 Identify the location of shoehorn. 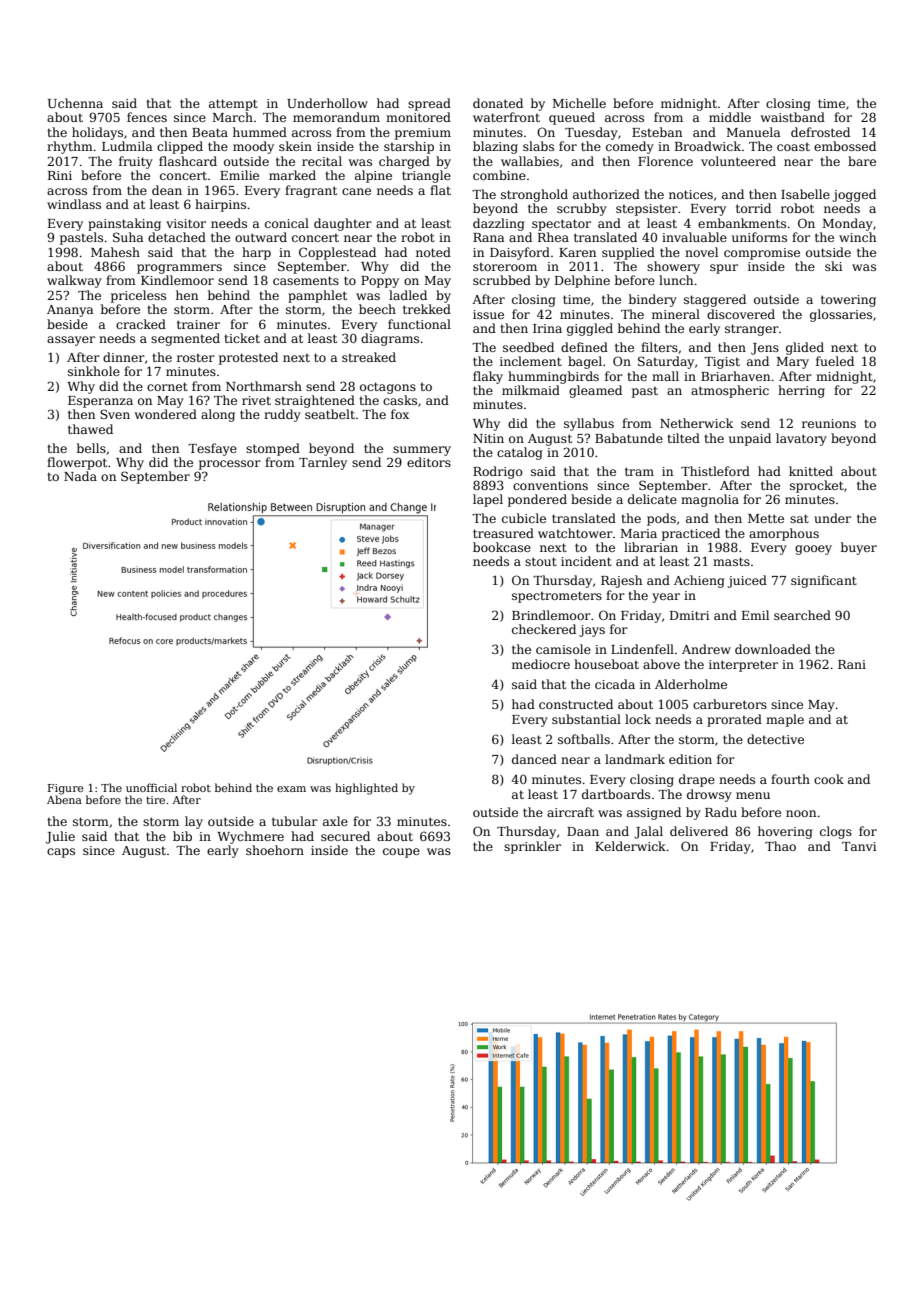
(275, 850).
